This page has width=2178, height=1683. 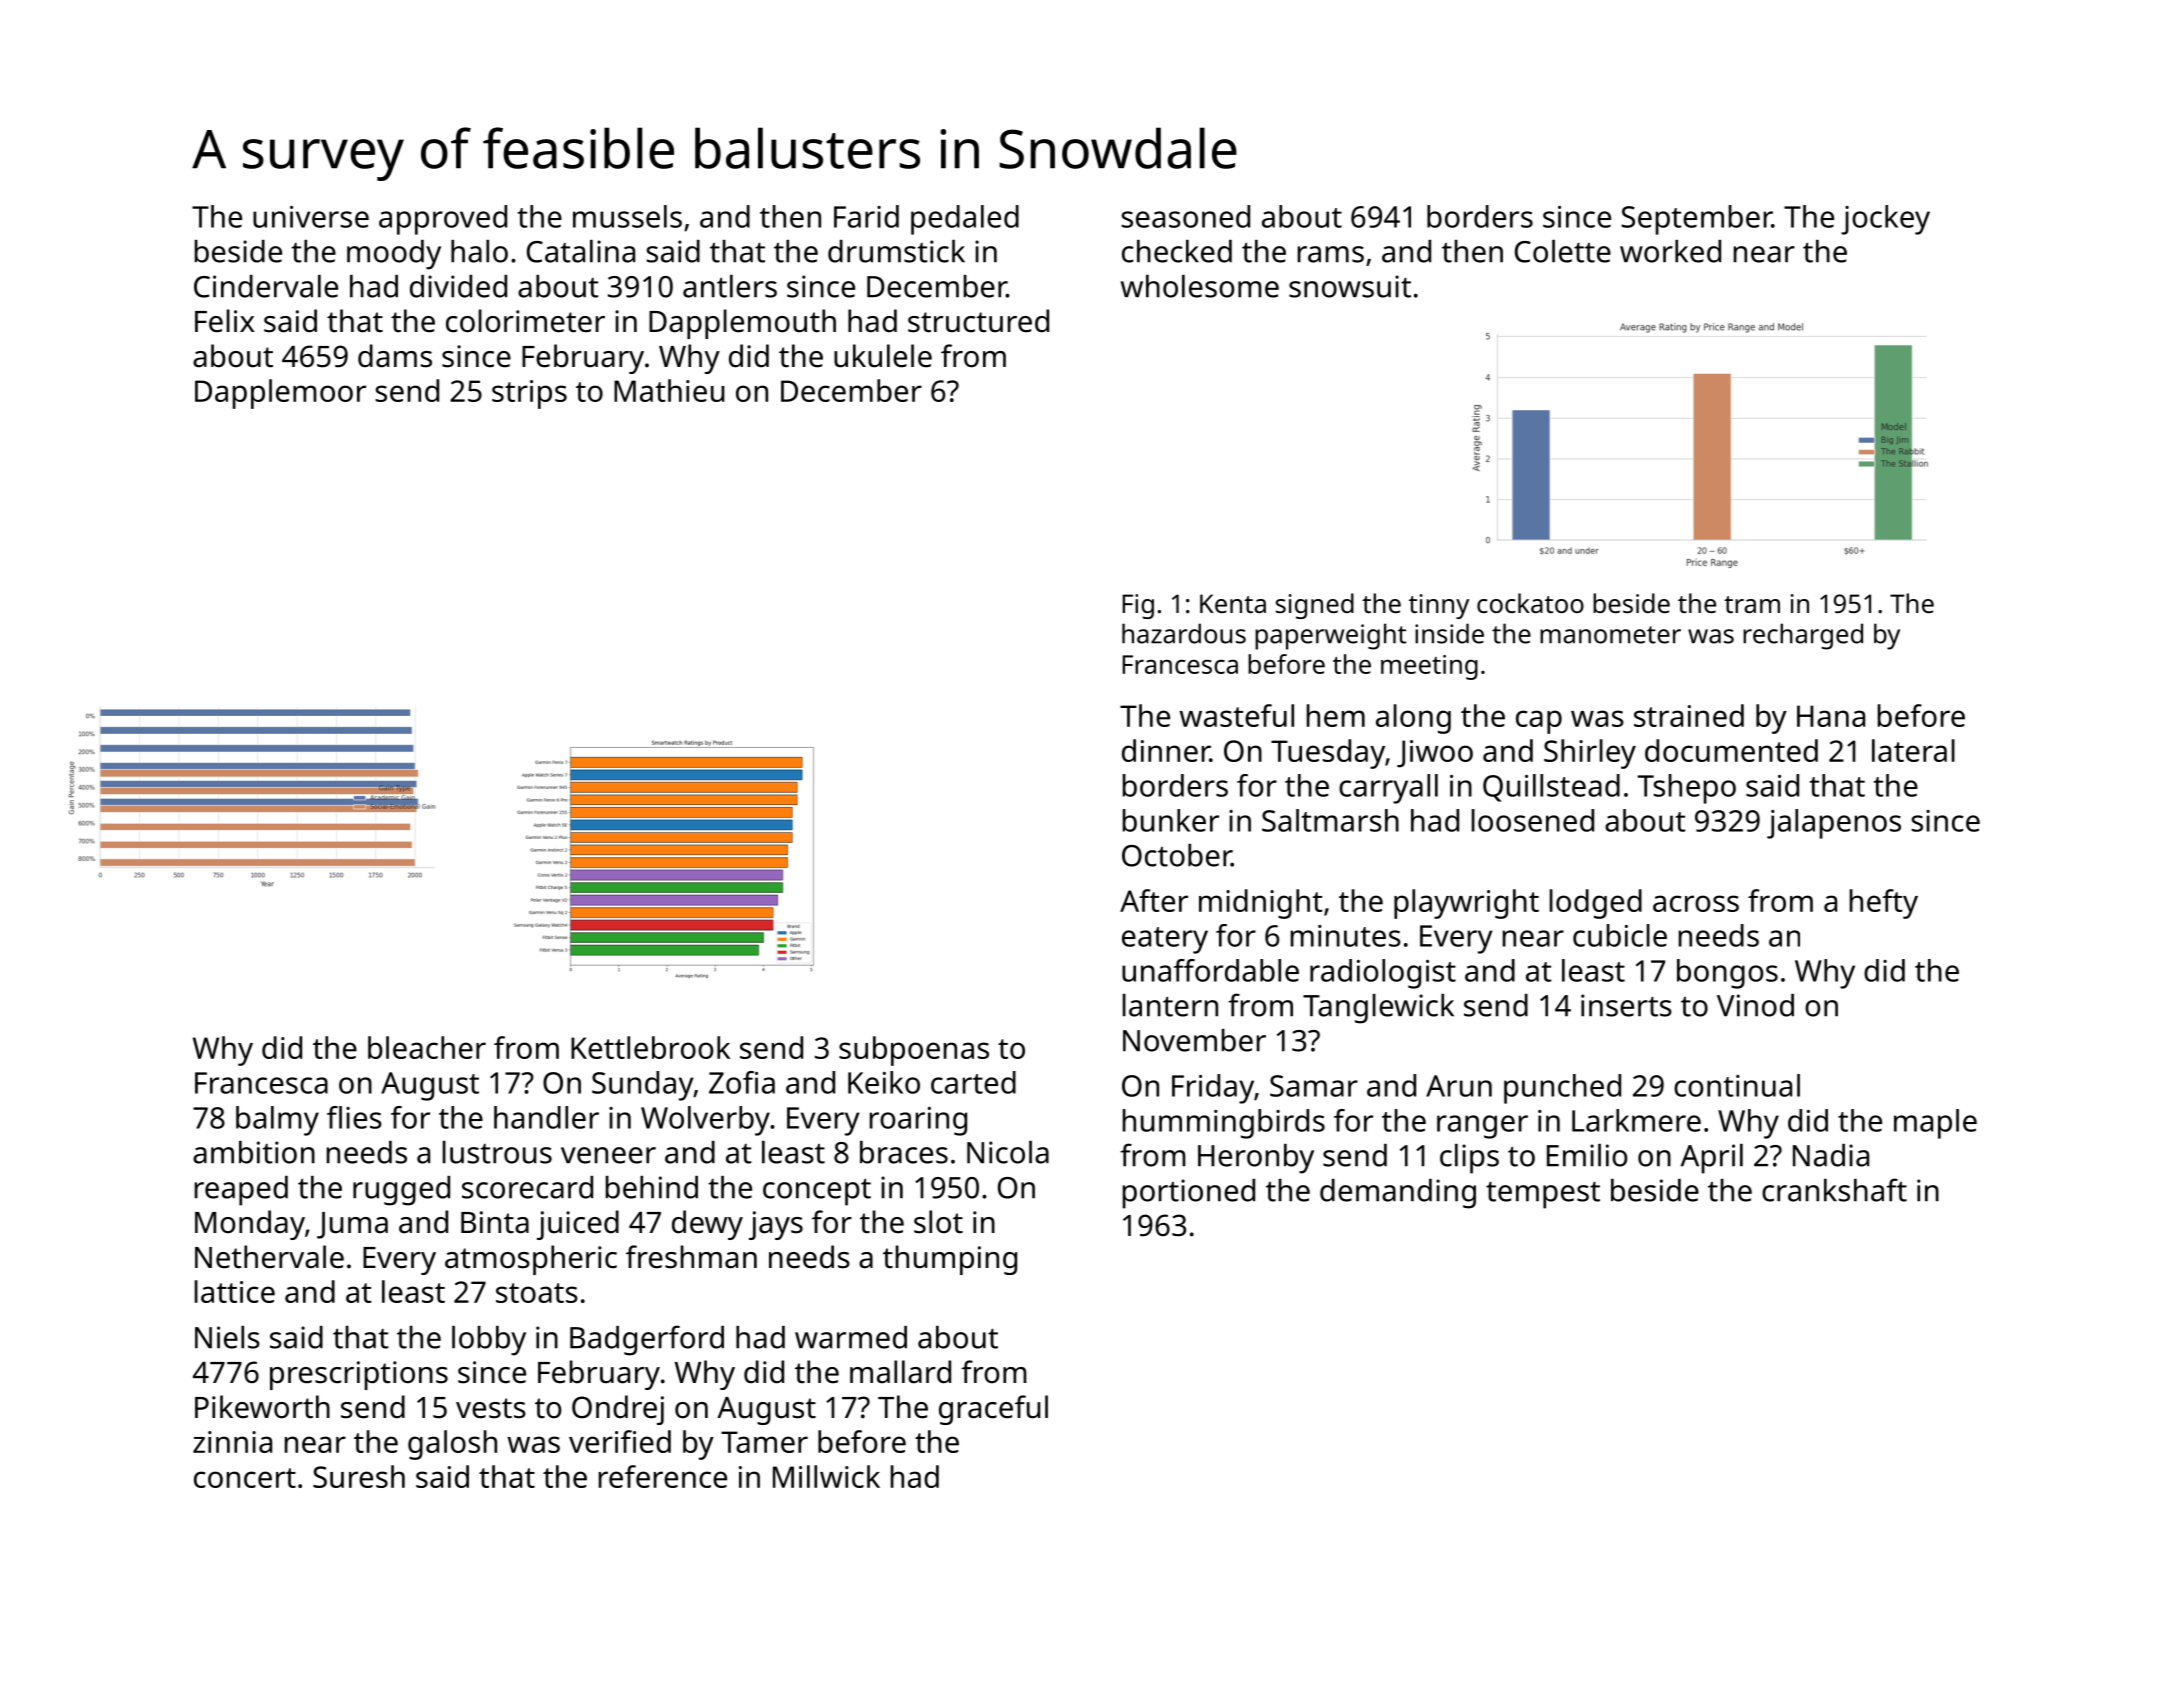 What do you see at coordinates (1755, 1005) in the page?
I see `Vinod` at bounding box center [1755, 1005].
